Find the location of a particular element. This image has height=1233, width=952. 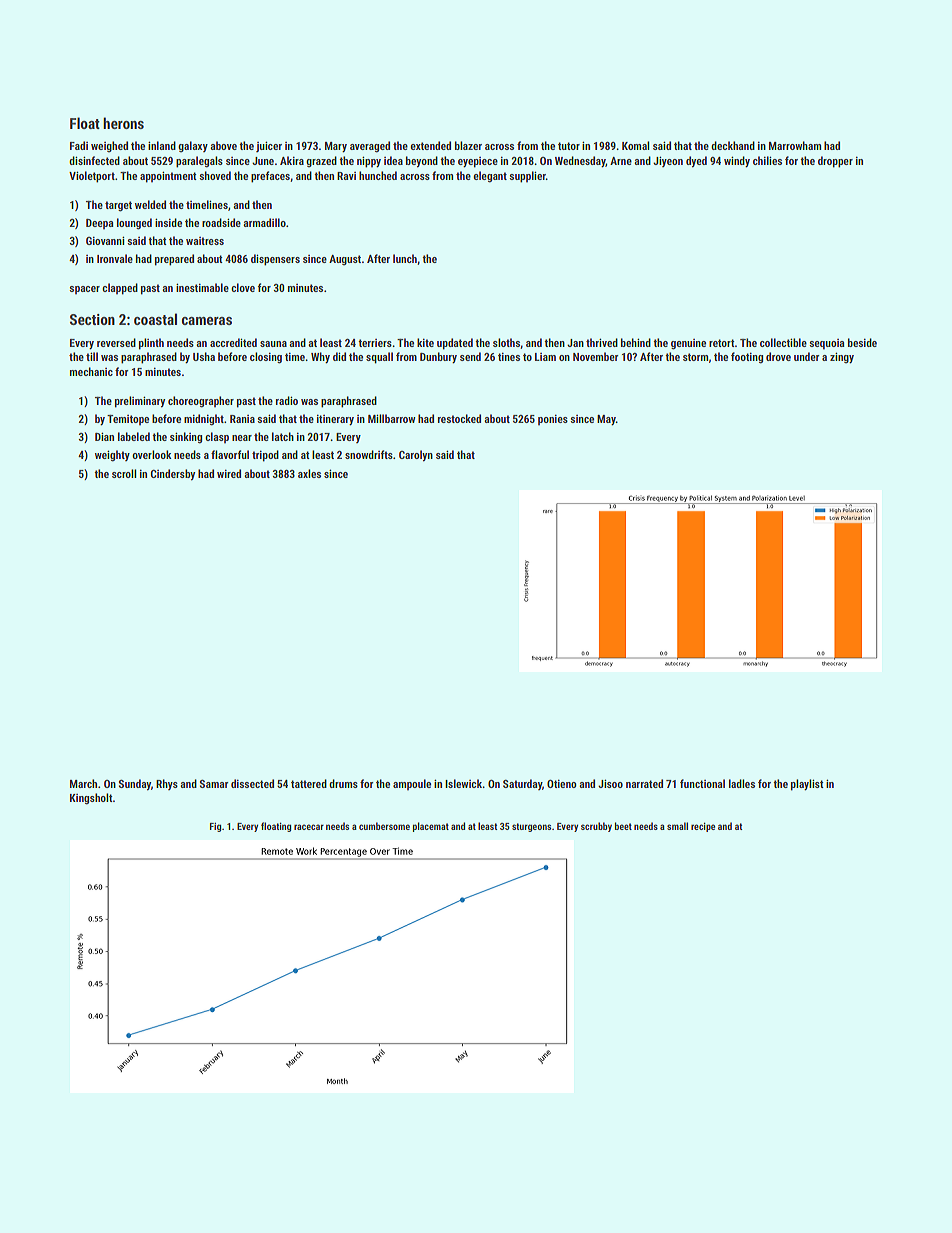

beside is located at coordinates (862, 342).
